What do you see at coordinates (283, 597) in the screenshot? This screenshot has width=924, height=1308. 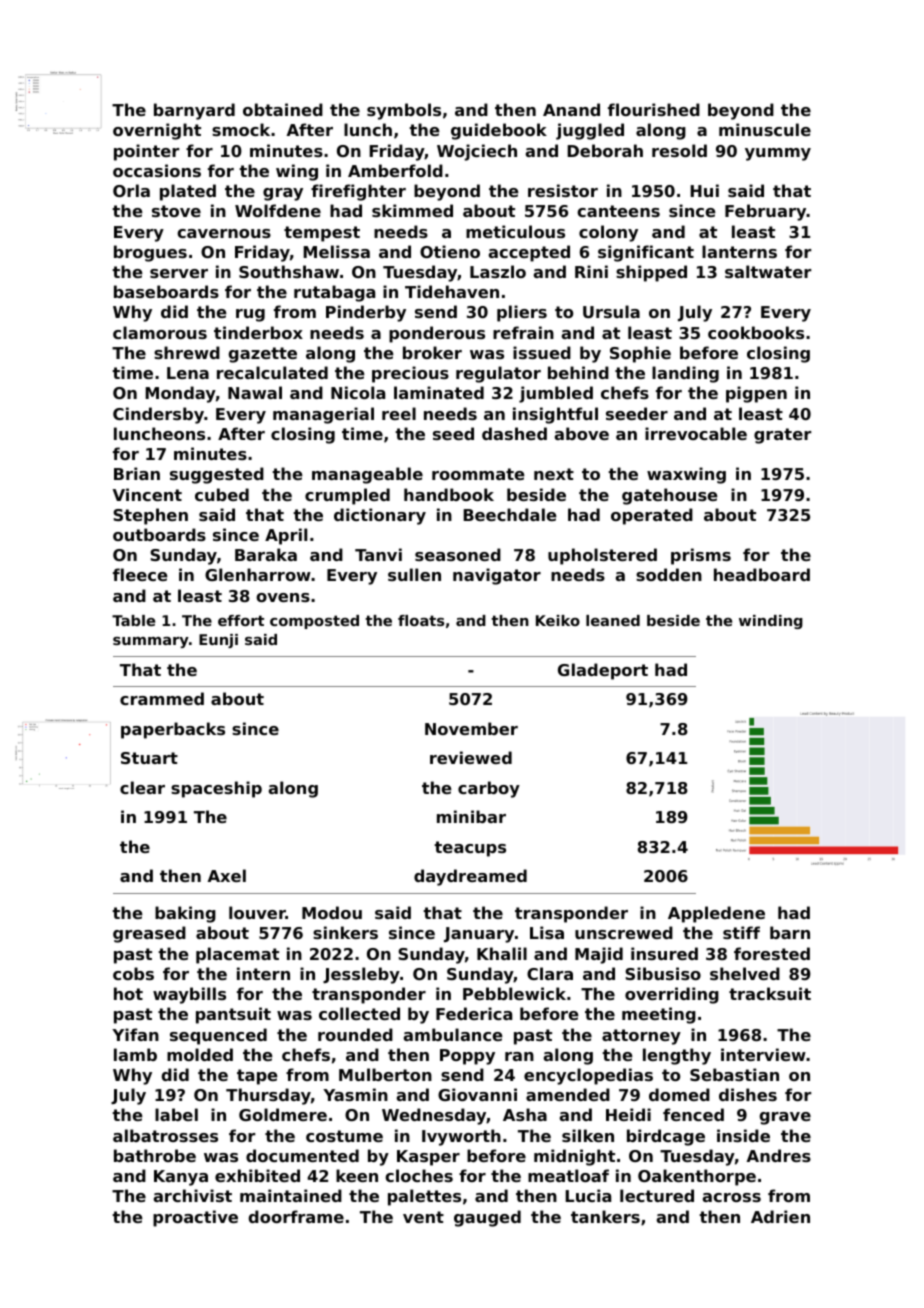 I see `ovens` at bounding box center [283, 597].
